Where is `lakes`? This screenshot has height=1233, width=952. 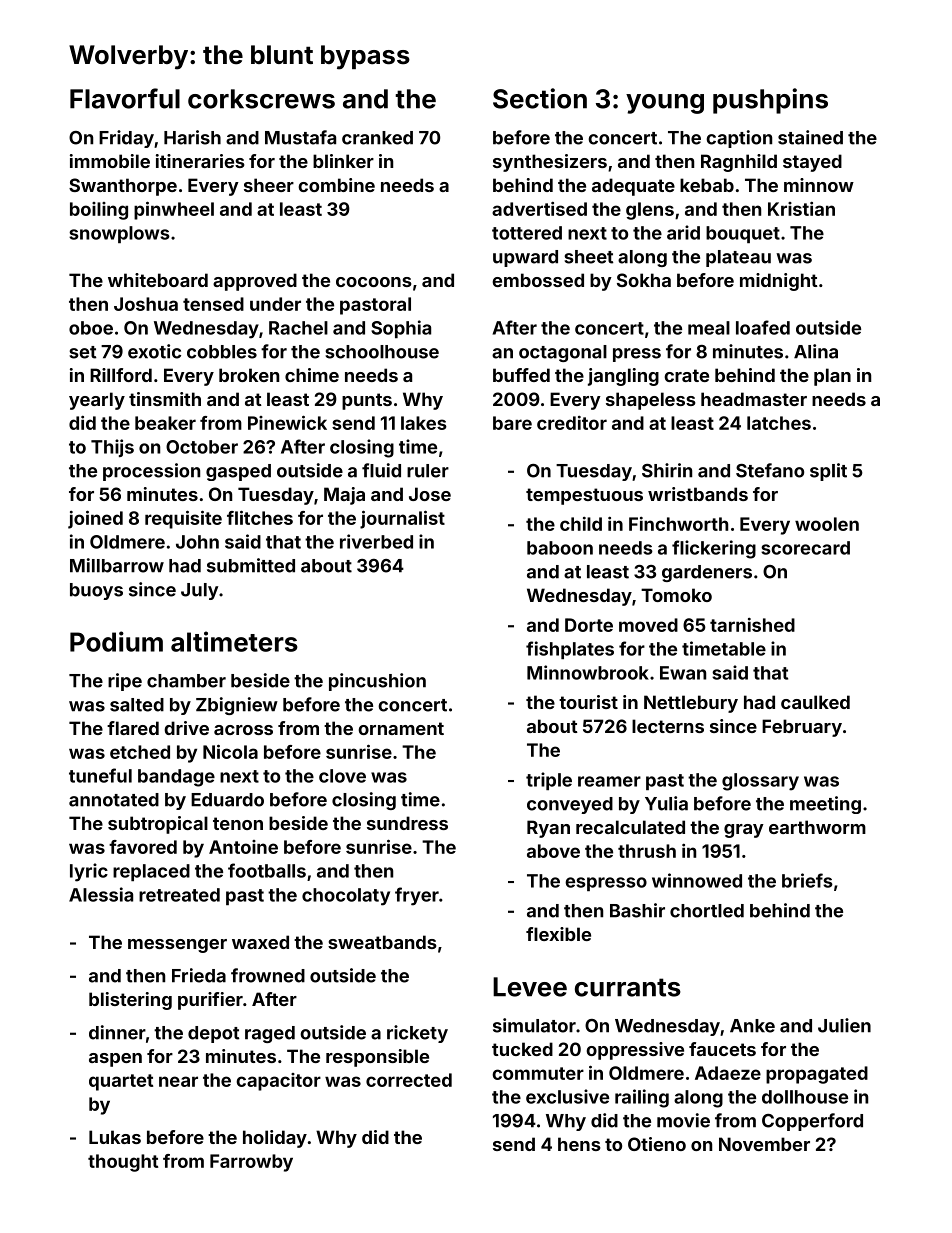 lakes is located at coordinates (424, 423).
